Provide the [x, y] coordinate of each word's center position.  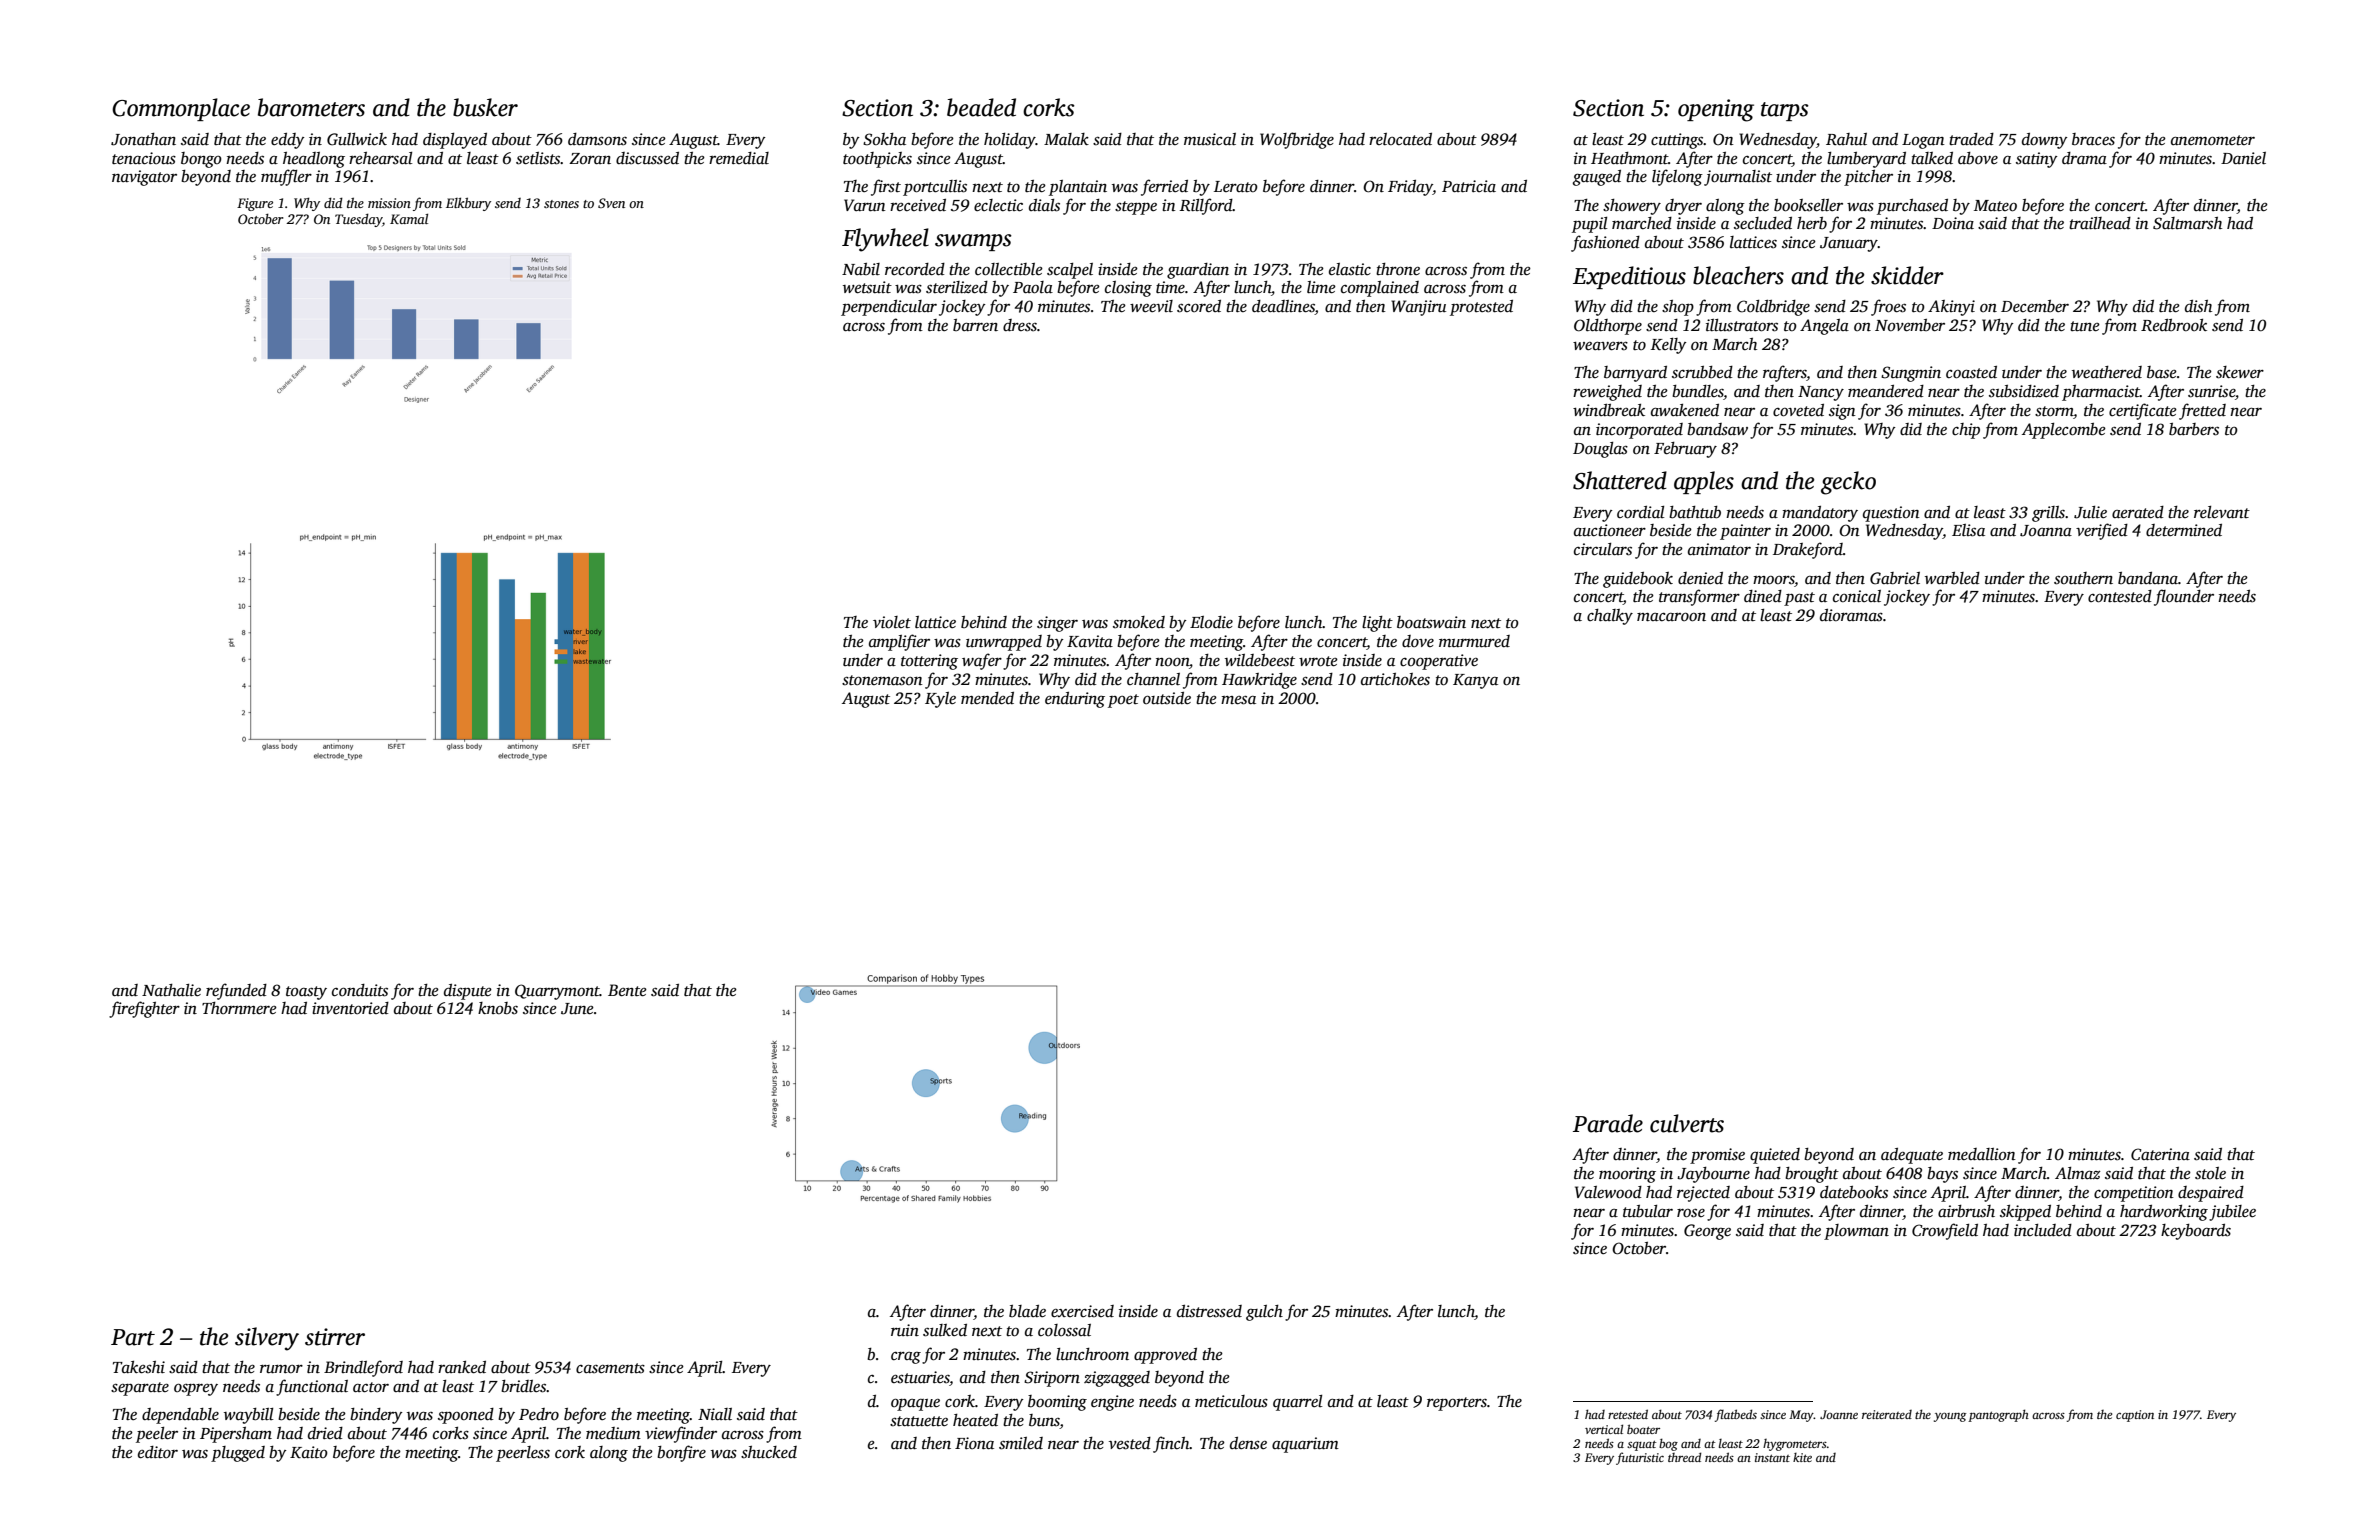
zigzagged [1117, 1379]
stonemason [882, 680]
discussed [647, 158]
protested [1481, 308]
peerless [523, 1454]
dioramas [1851, 615]
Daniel [2243, 158]
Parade [1608, 1123]
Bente [627, 990]
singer [1057, 624]
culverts [1687, 1123]
